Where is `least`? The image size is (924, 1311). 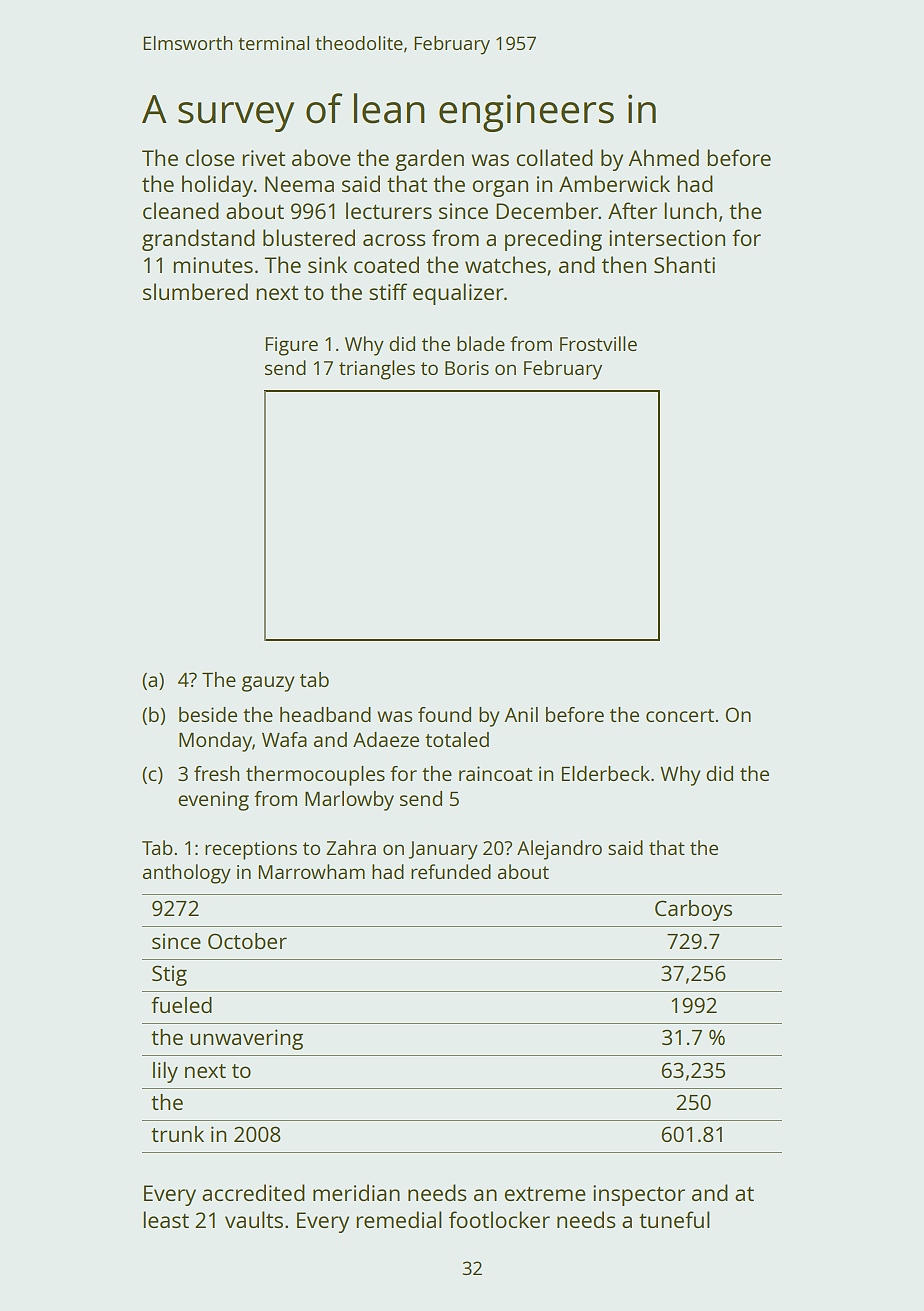
least is located at coordinates (166, 1219).
